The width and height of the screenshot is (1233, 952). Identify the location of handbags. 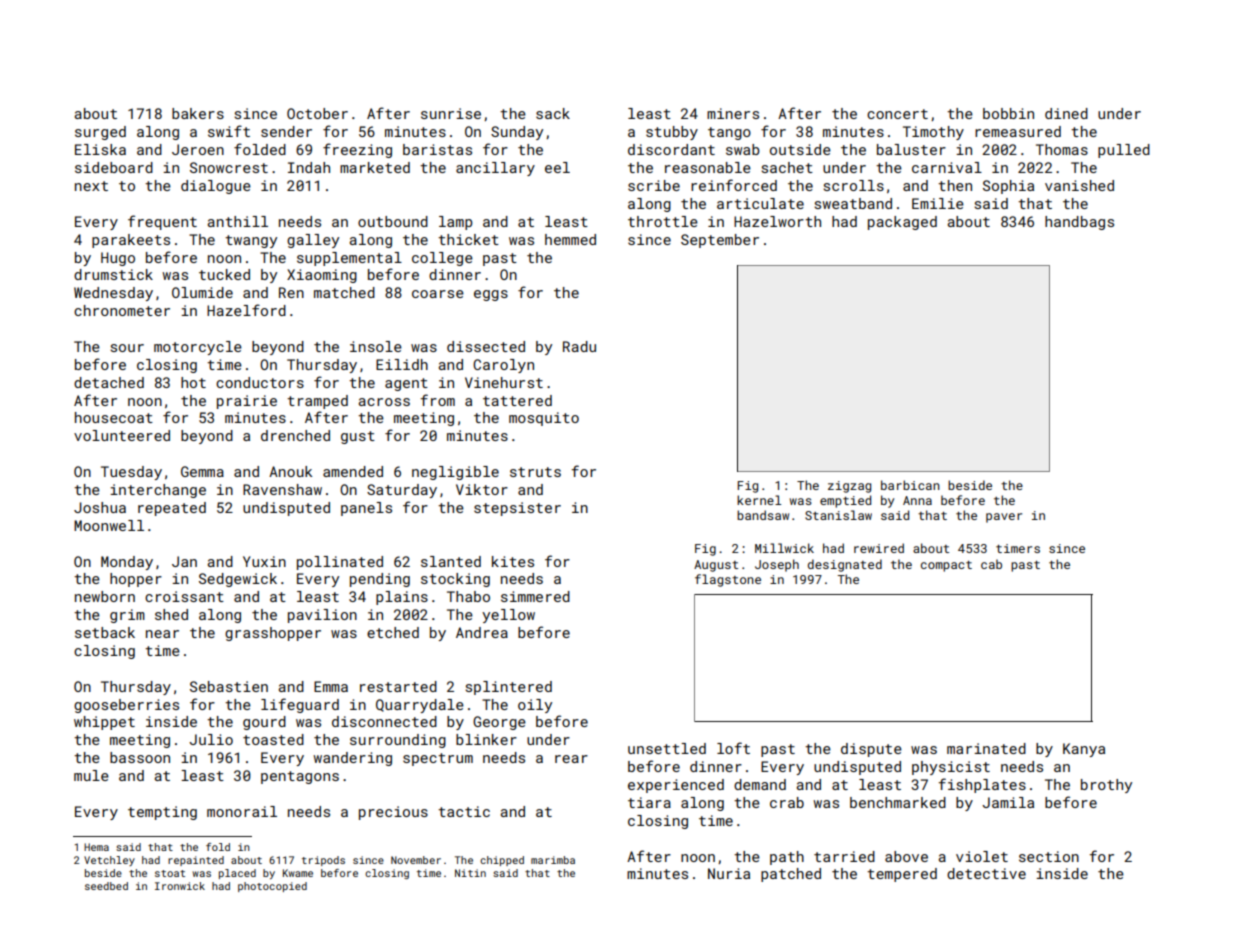
(1079, 223).
